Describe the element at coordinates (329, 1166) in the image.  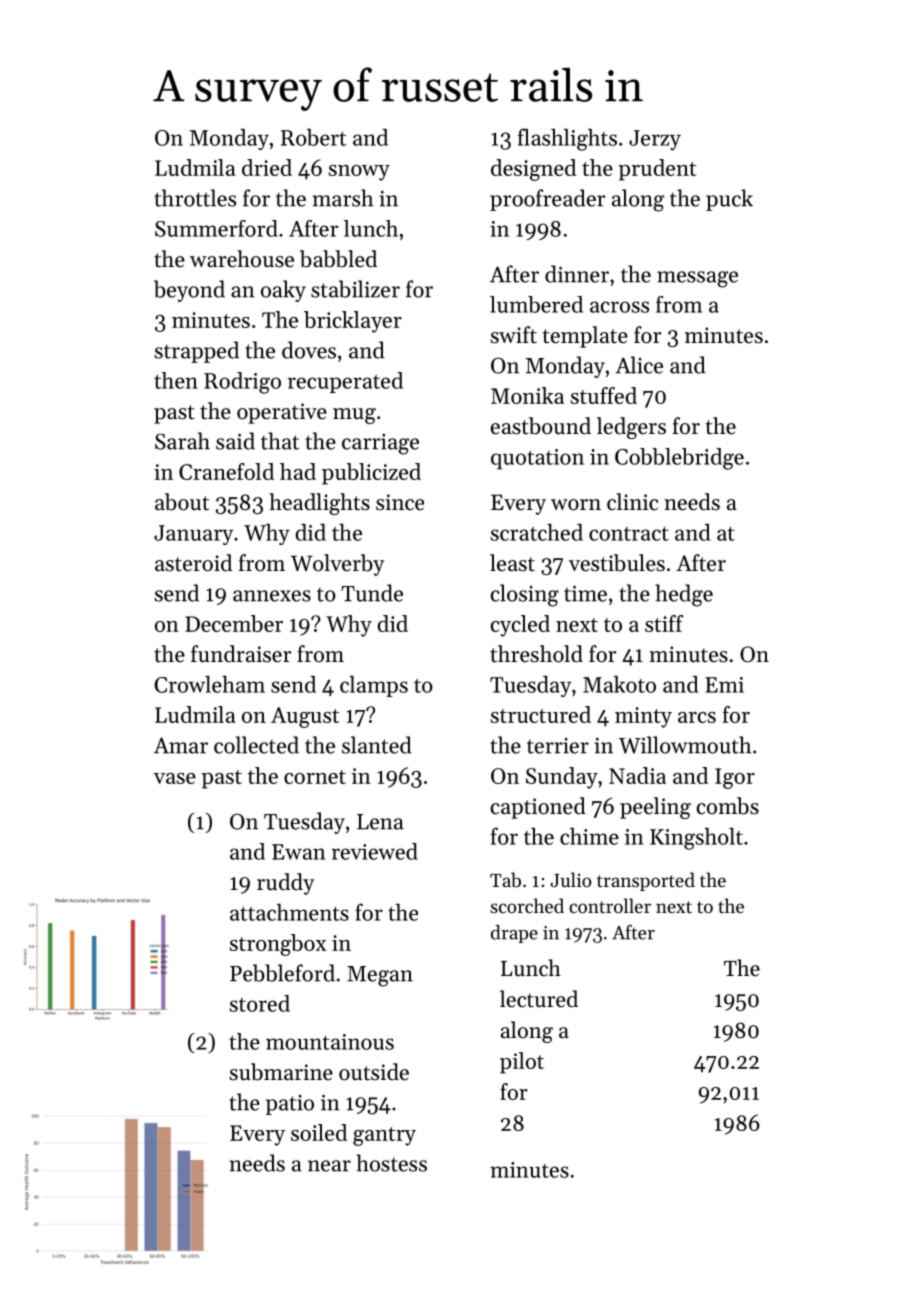
I see `near` at that location.
